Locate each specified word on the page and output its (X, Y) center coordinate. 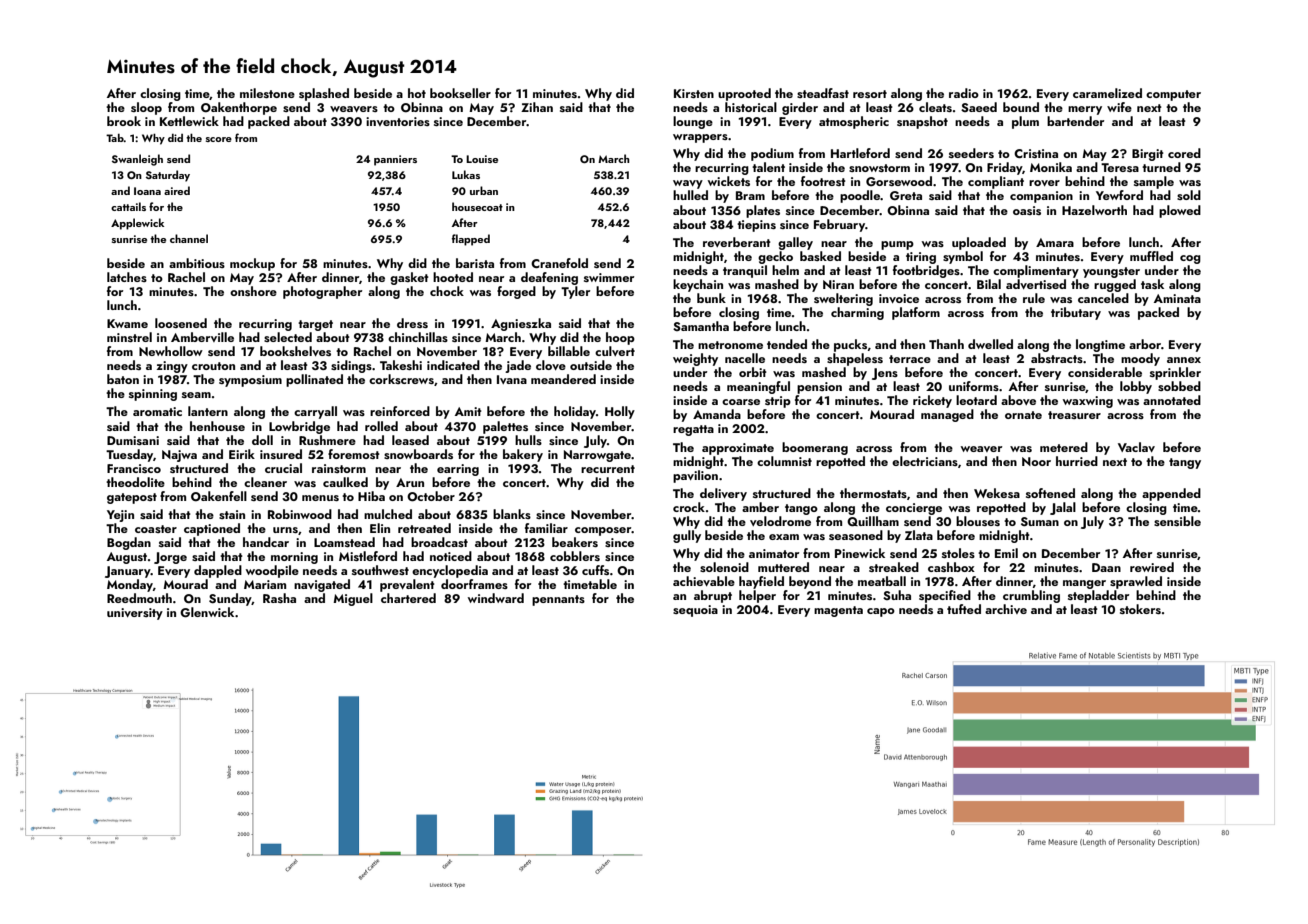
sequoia (695, 611)
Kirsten (694, 93)
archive (1006, 609)
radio (964, 93)
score (219, 139)
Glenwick (207, 612)
